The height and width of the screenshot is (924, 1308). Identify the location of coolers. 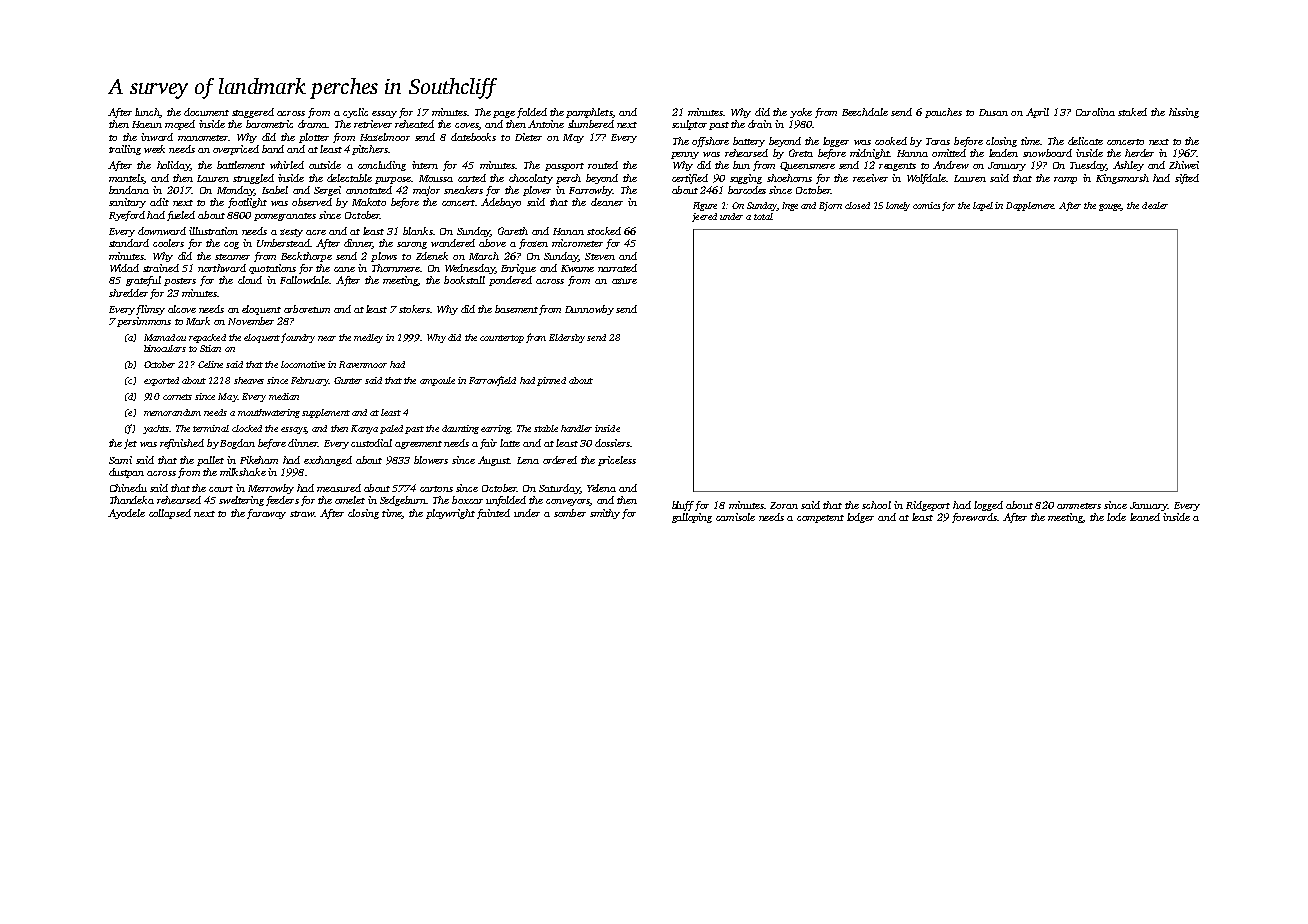
(168, 243).
